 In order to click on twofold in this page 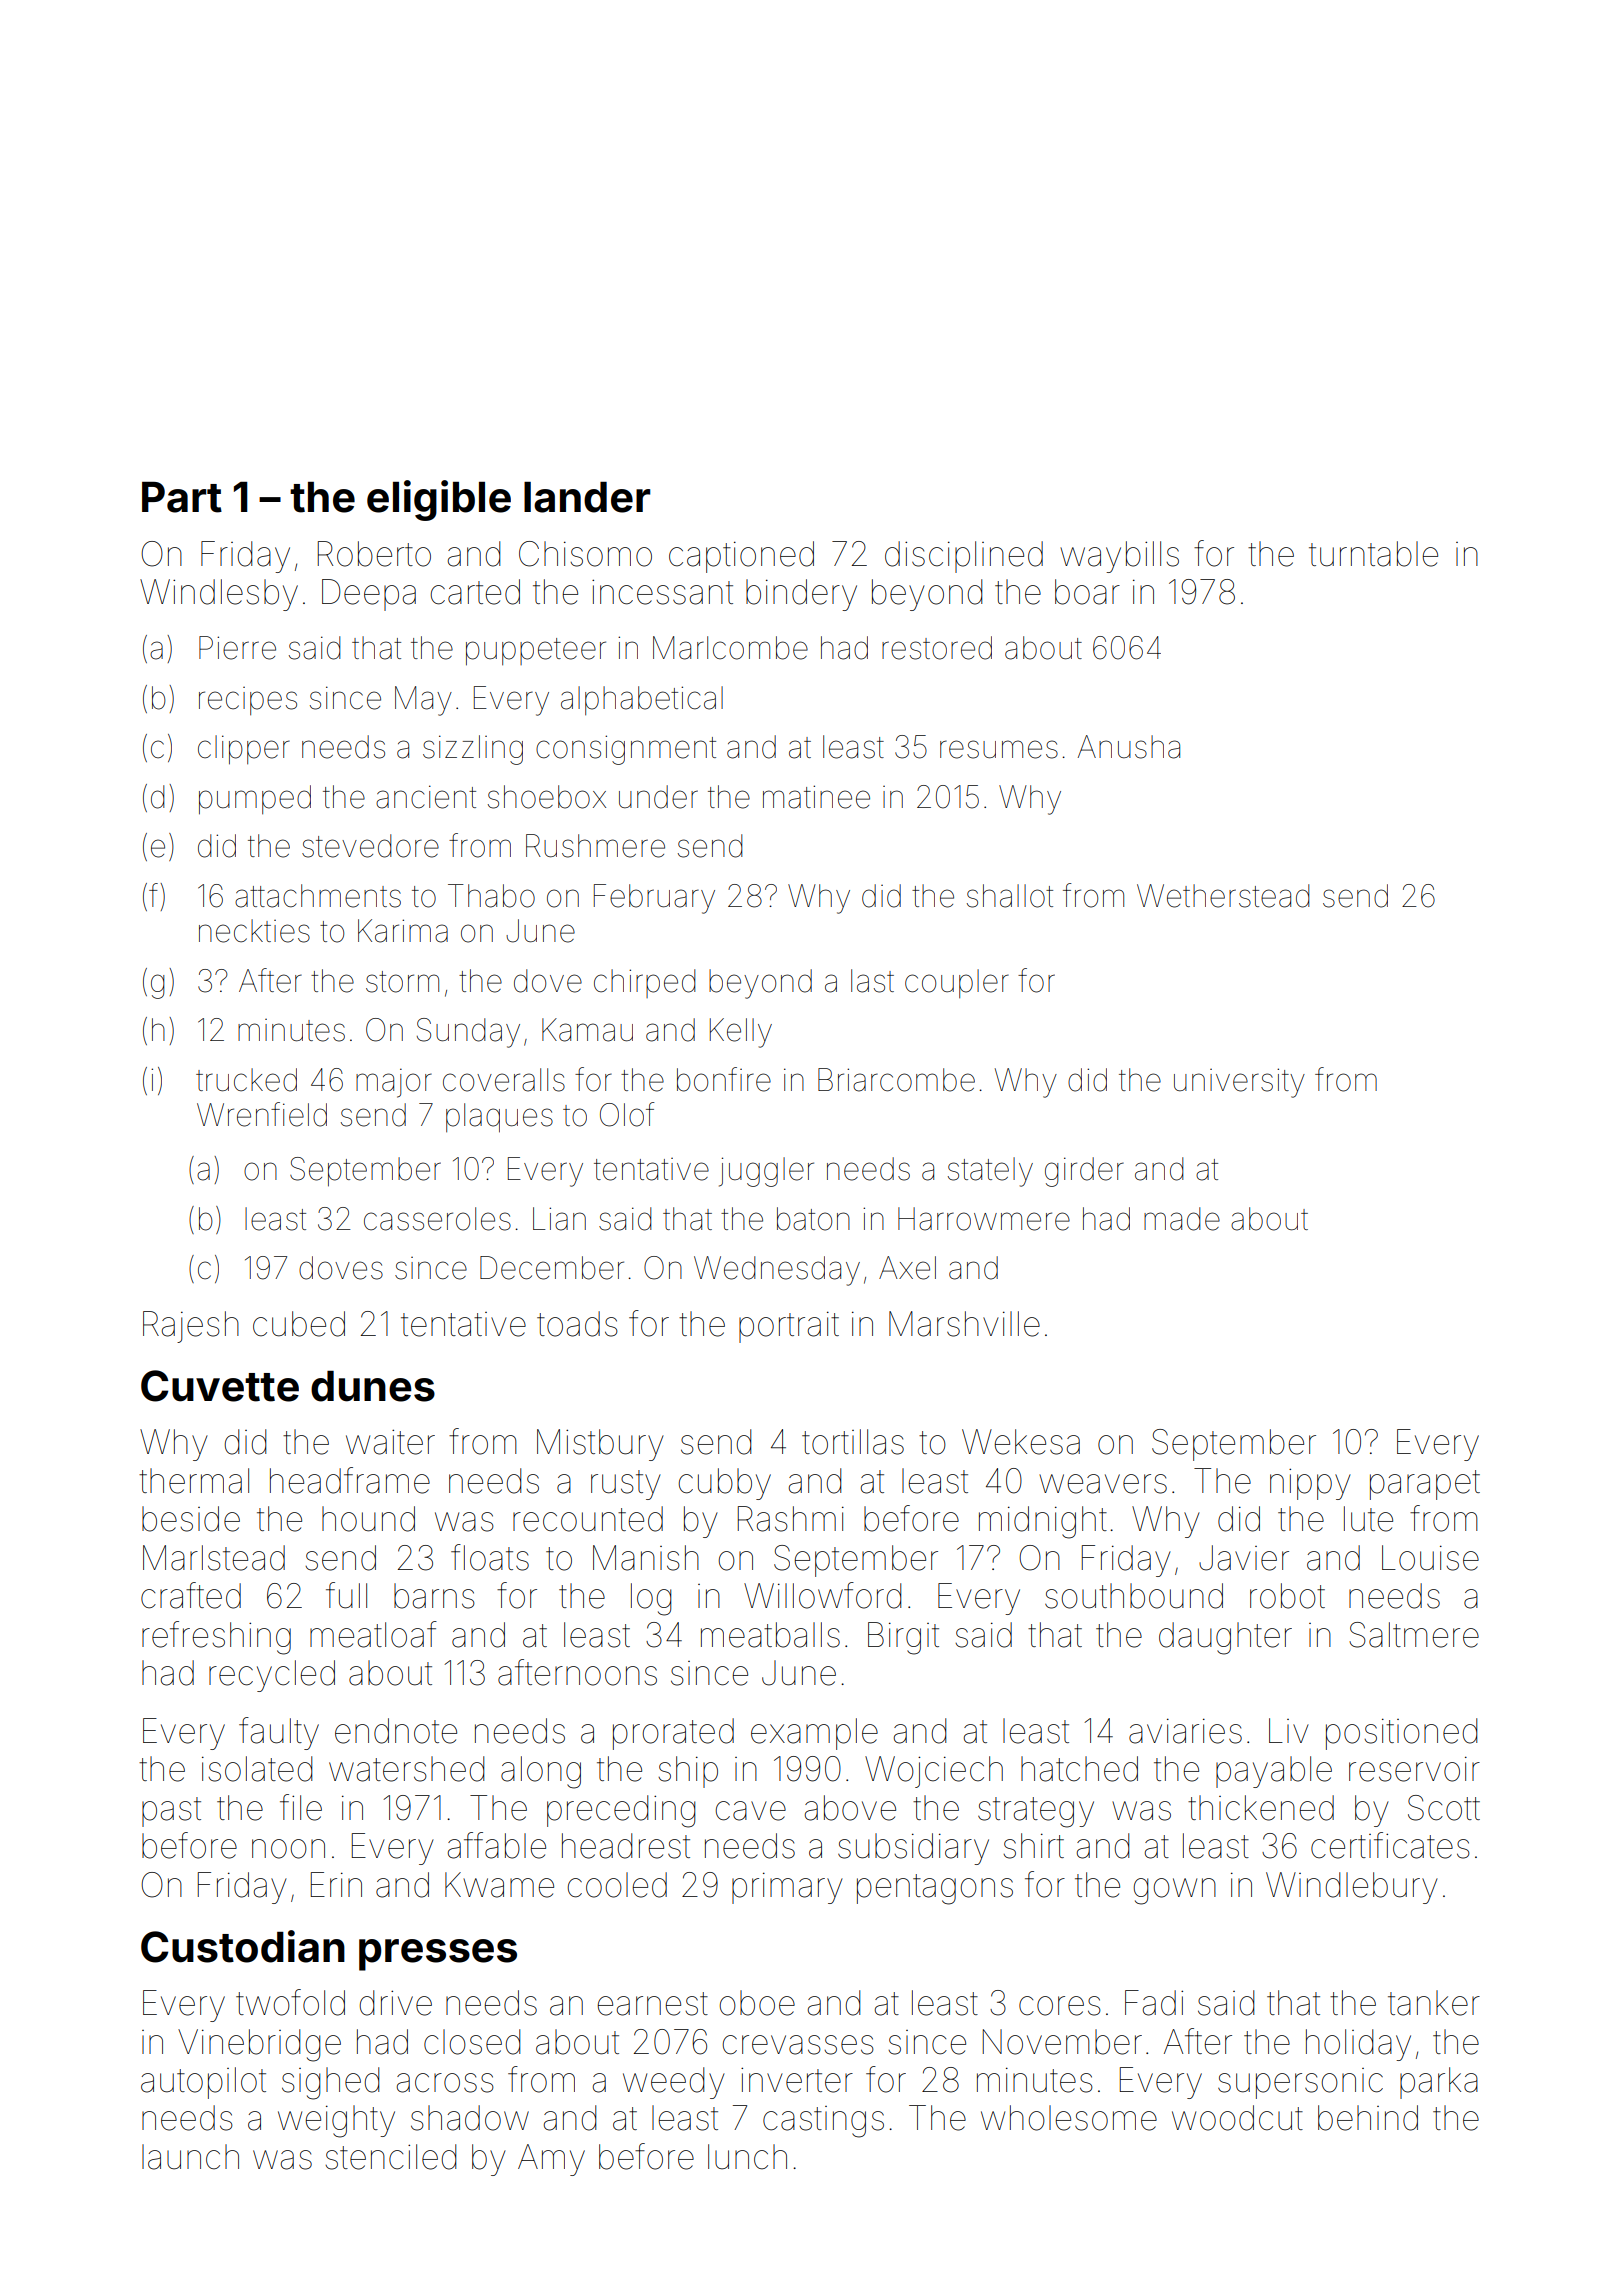, I will do `click(290, 2002)`.
